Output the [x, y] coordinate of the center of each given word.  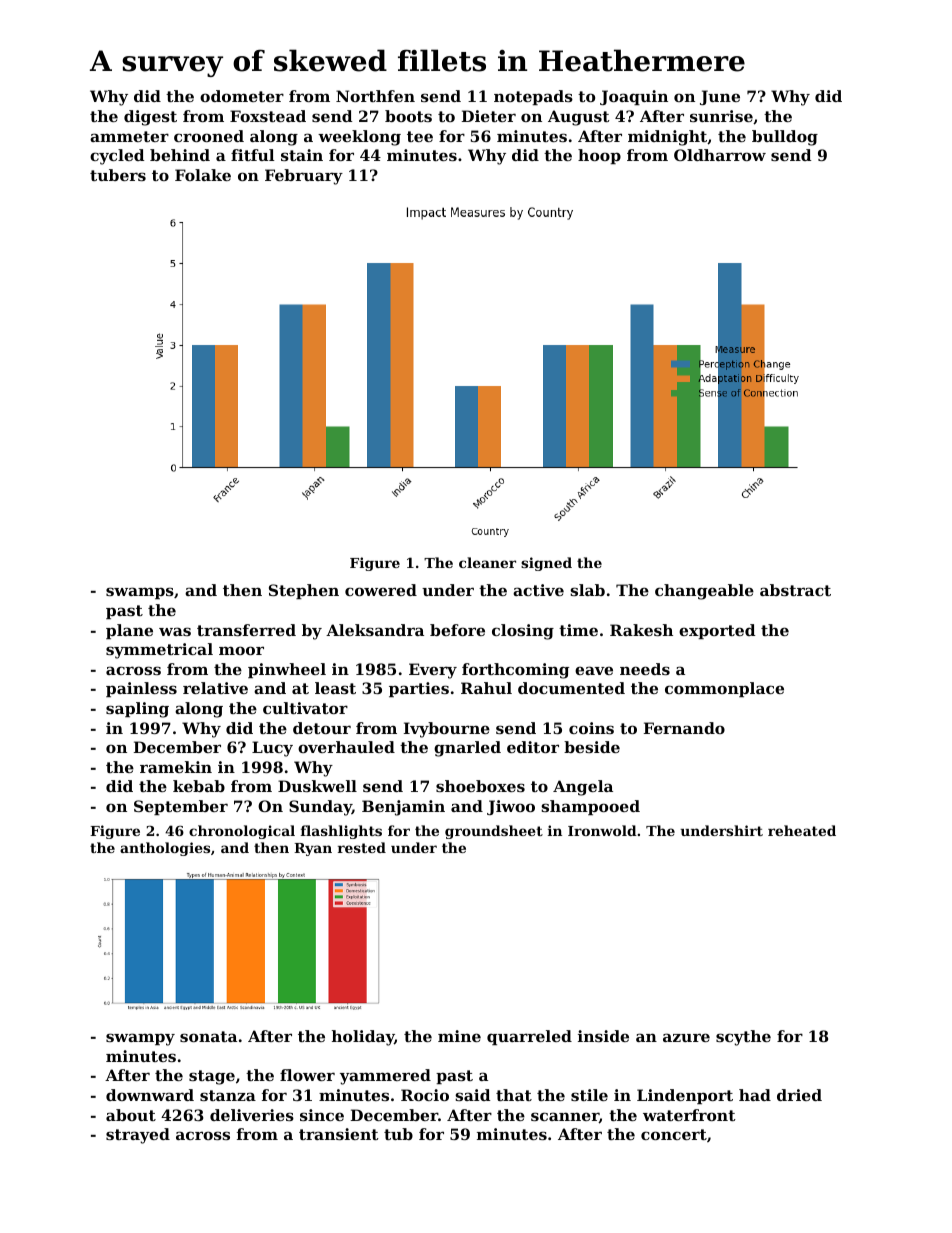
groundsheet [494, 832]
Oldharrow [720, 155]
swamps [140, 593]
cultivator [305, 708]
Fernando [684, 728]
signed [546, 564]
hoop [599, 156]
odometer [242, 96]
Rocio [425, 1095]
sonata [208, 1036]
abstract [795, 590]
